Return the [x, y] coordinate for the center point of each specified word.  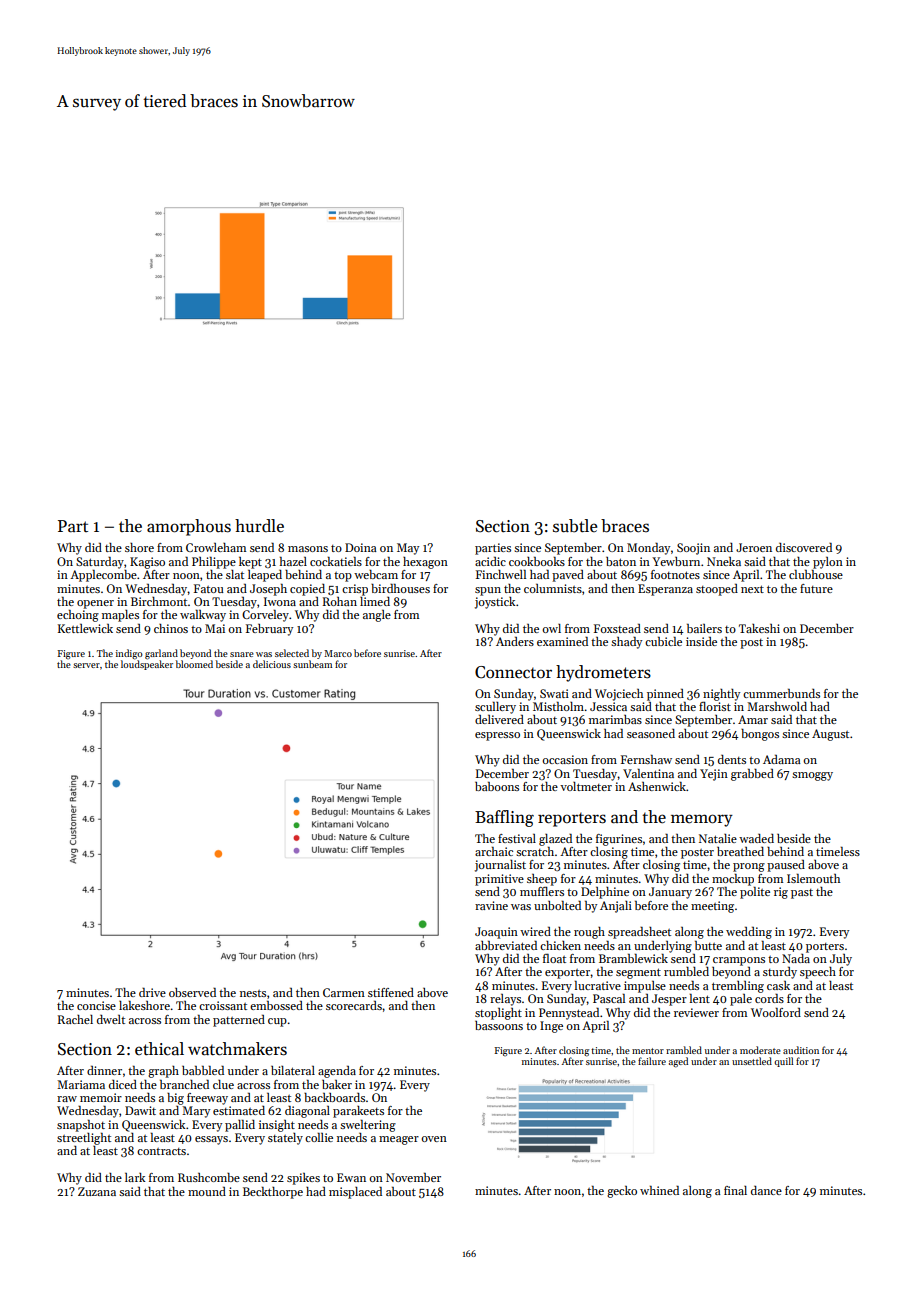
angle [377, 616]
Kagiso [147, 563]
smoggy [812, 776]
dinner [104, 1070]
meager [399, 1140]
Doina [361, 547]
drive [152, 992]
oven [434, 1139]
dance [766, 1190]
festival [517, 838]
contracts [161, 1151]
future [816, 588]
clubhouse [816, 574]
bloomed [194, 664]
